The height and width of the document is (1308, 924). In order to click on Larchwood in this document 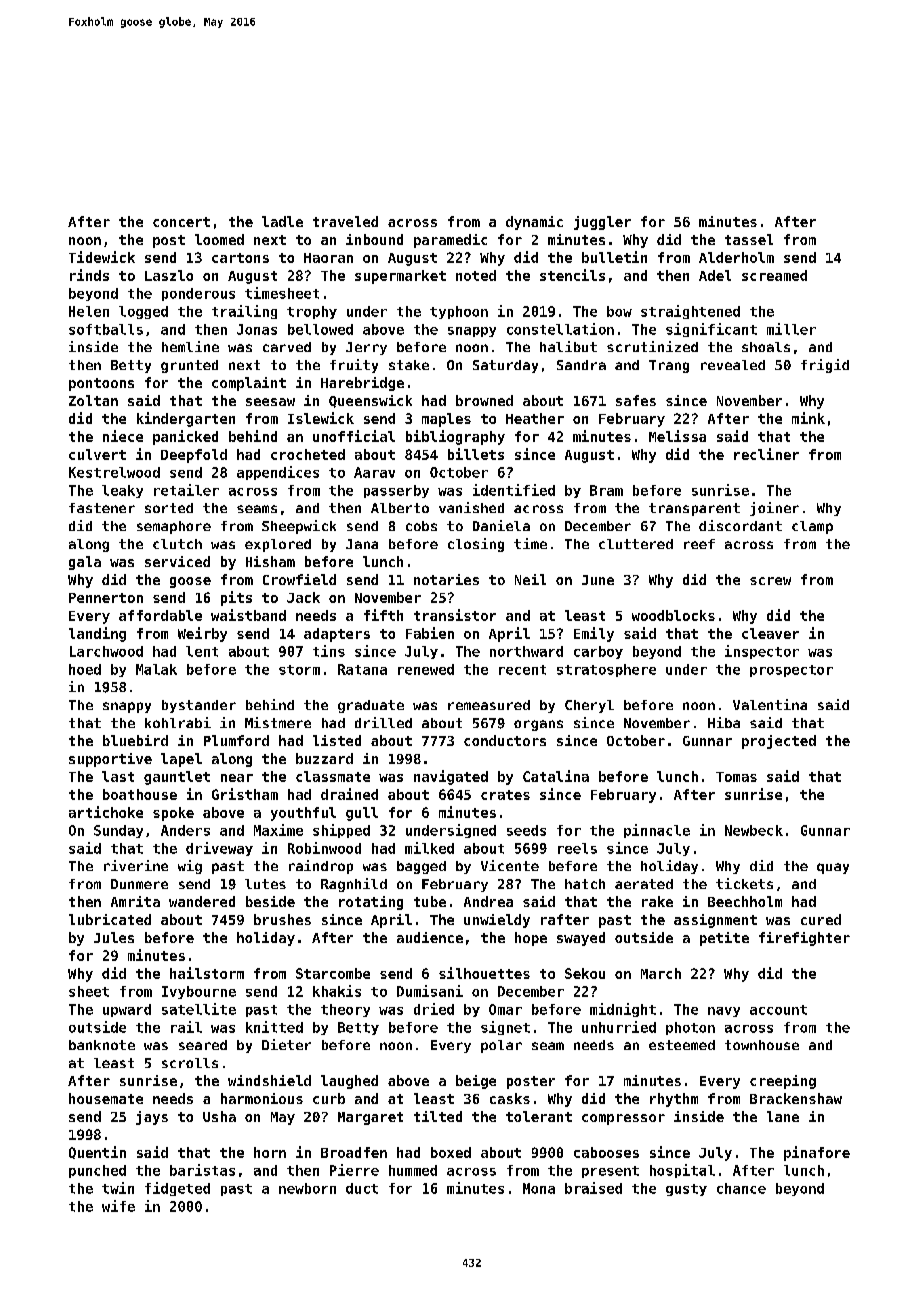, I will do `click(106, 651)`.
